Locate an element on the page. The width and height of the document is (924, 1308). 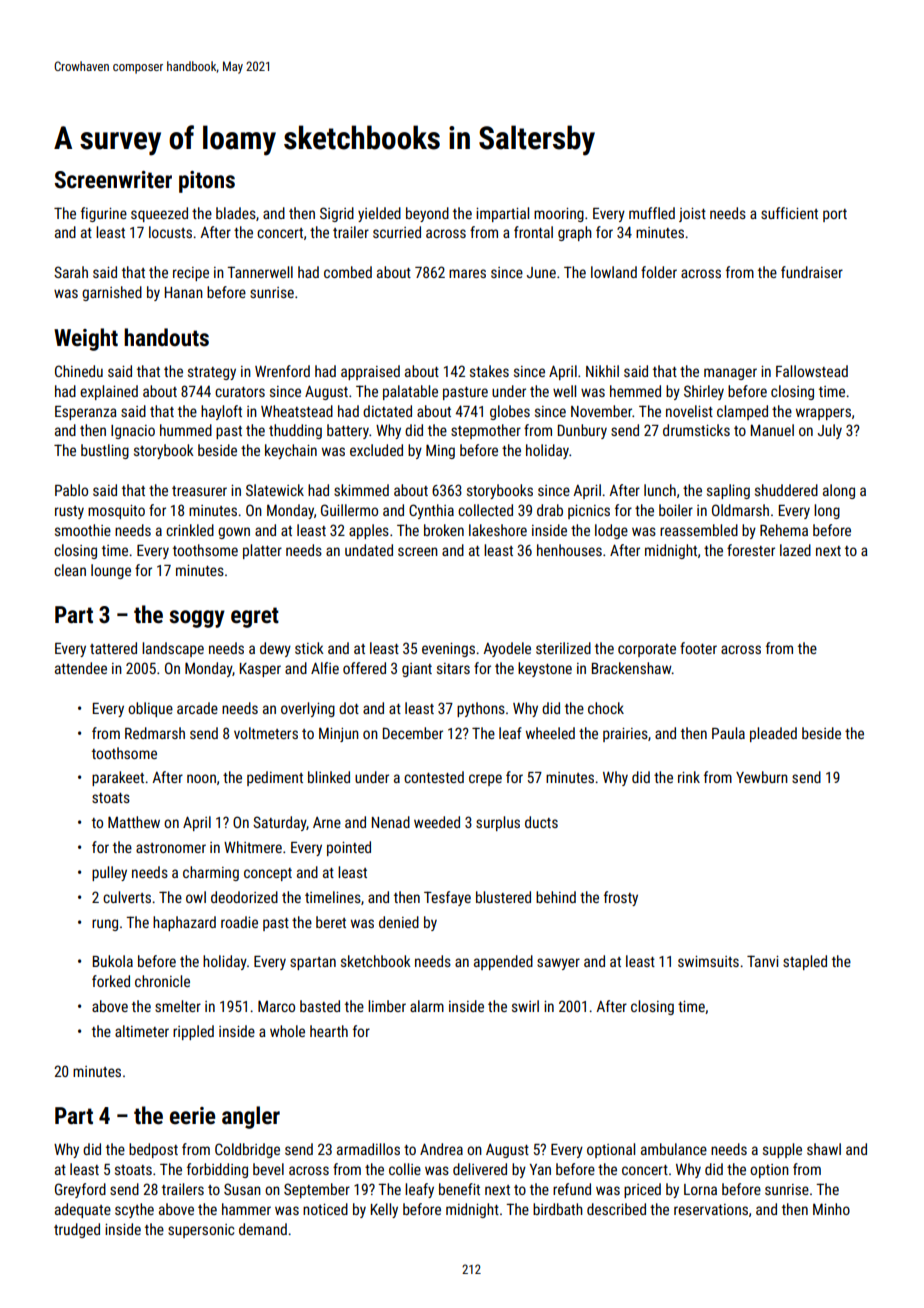
armadillos is located at coordinates (368, 1149).
